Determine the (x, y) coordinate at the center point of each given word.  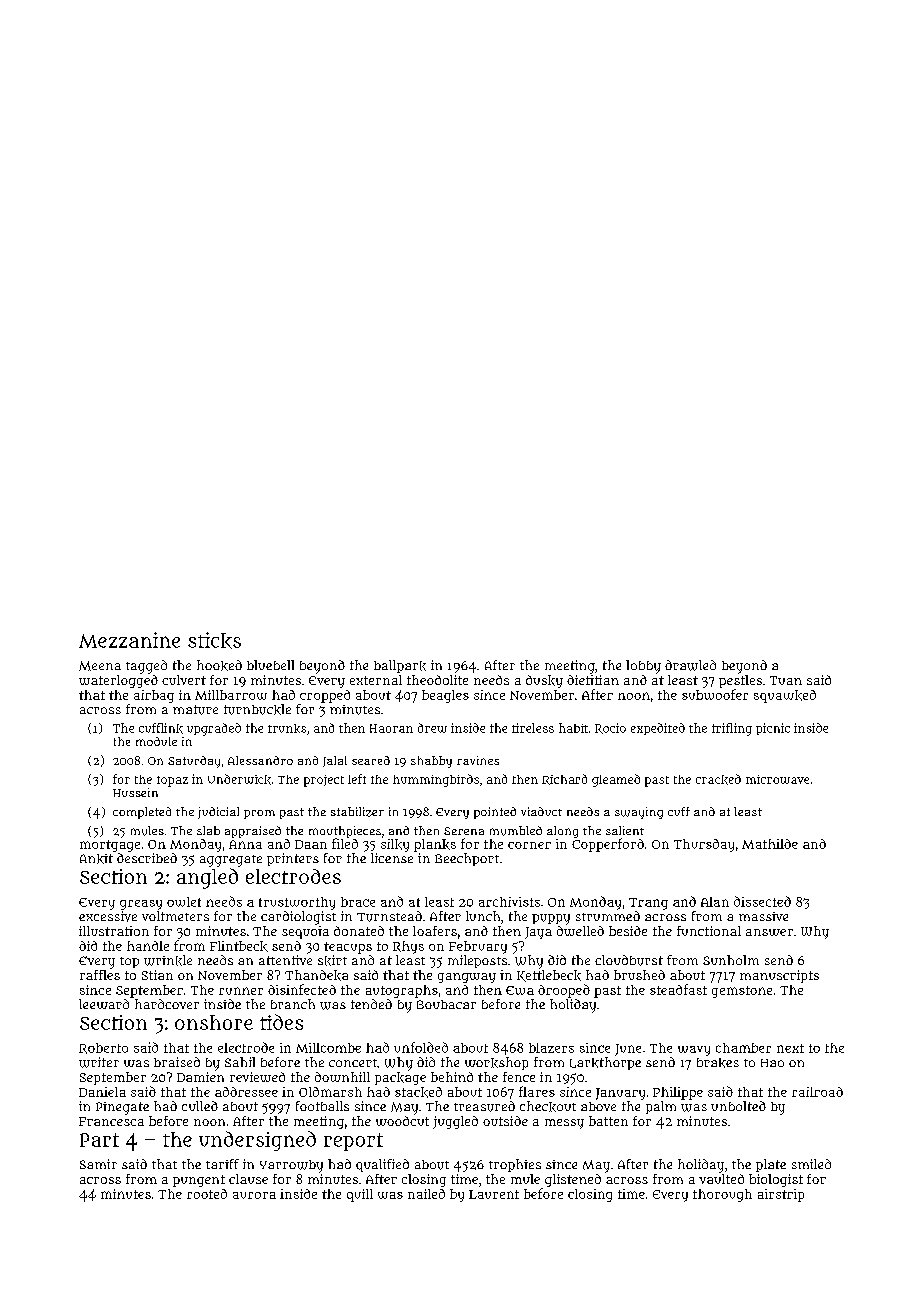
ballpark (400, 666)
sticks (214, 640)
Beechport (467, 859)
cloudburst (629, 960)
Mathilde (770, 844)
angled (207, 878)
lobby (643, 667)
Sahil (240, 1062)
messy (564, 1124)
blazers (551, 1048)
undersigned (257, 1141)
